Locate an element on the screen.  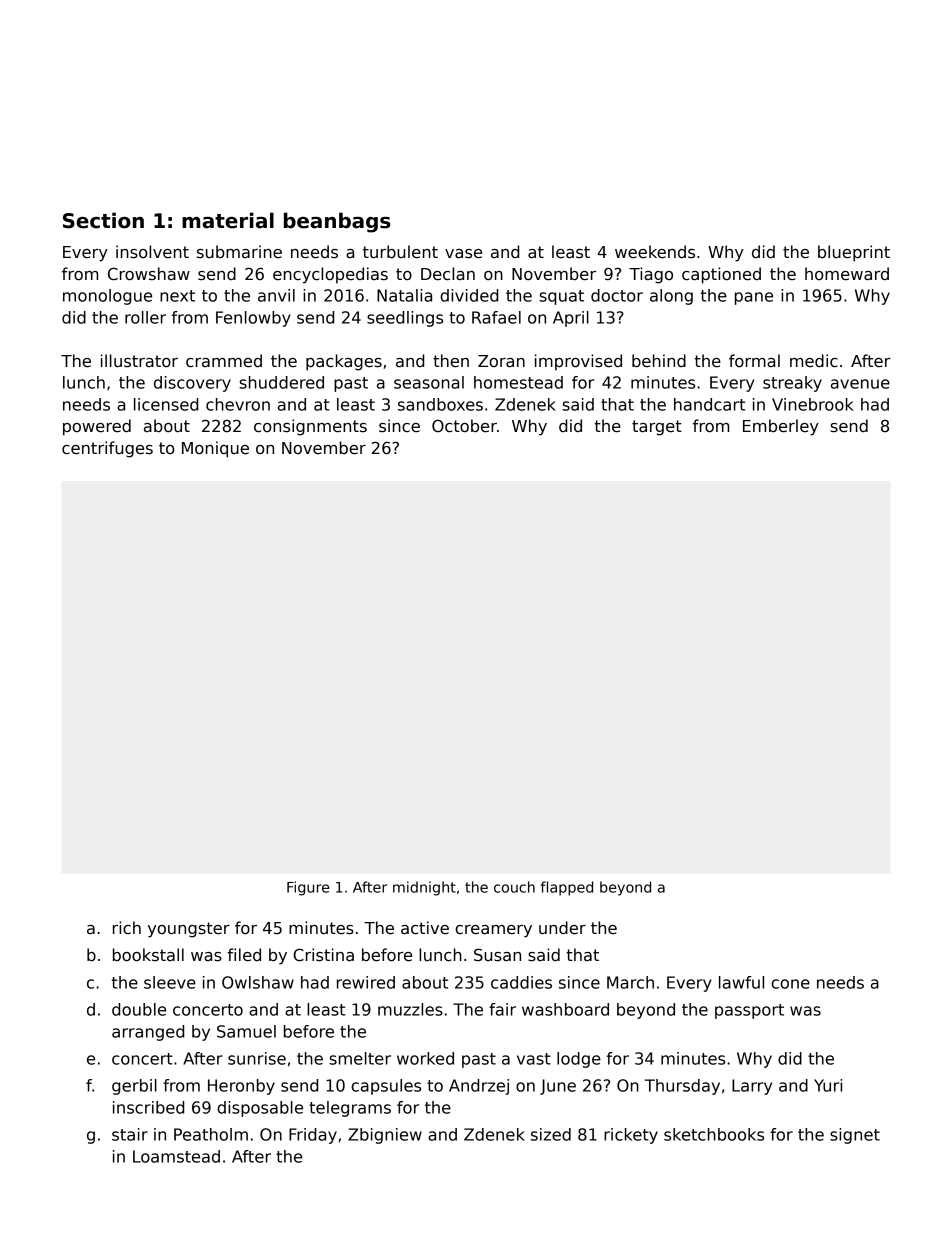
vase is located at coordinates (463, 254).
